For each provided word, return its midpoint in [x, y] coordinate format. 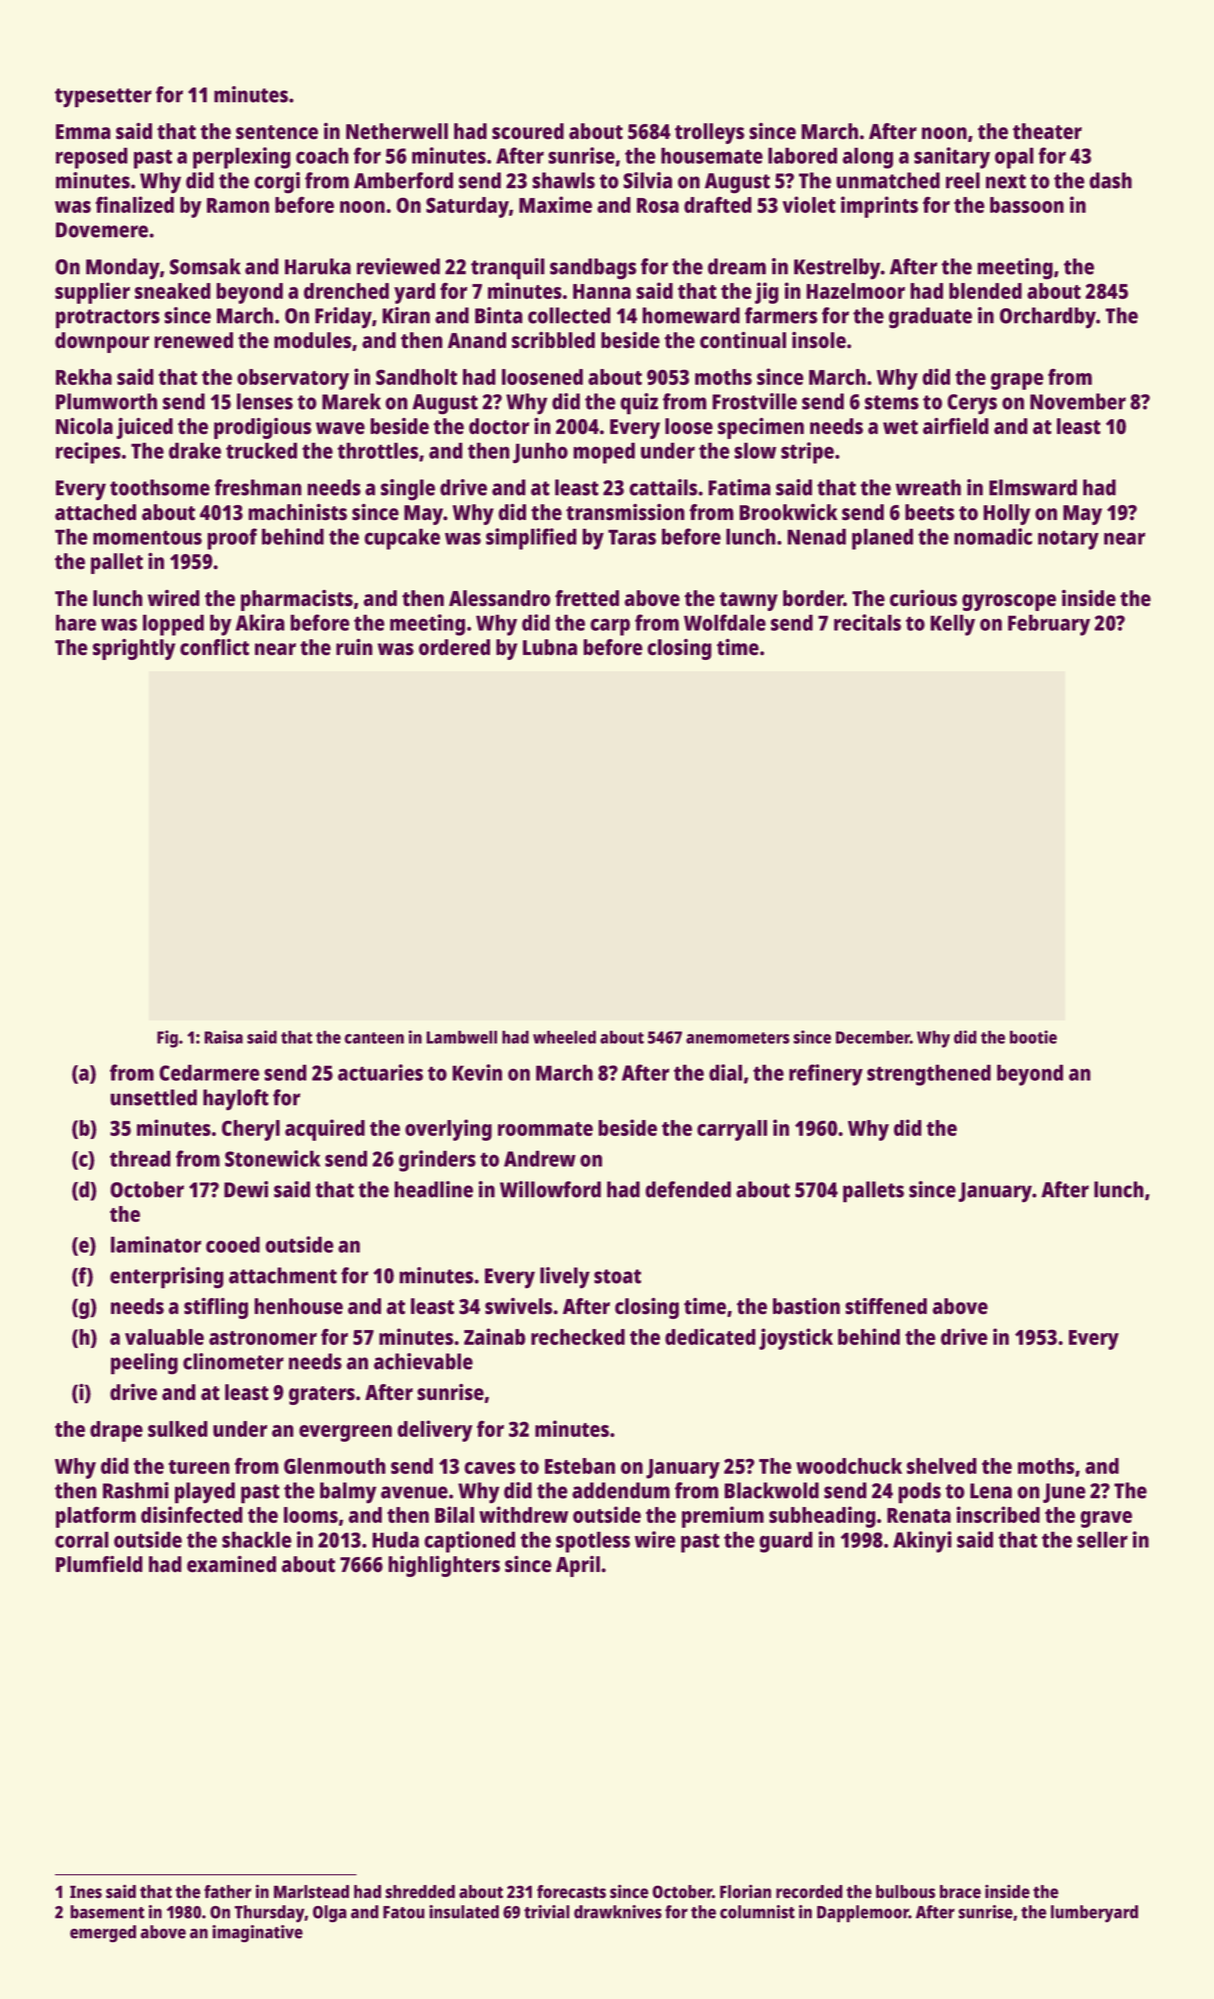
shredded [420, 1892]
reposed [92, 158]
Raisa [223, 1037]
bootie [1033, 1037]
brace [960, 1892]
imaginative [257, 1934]
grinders [437, 1161]
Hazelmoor [855, 291]
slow [755, 450]
